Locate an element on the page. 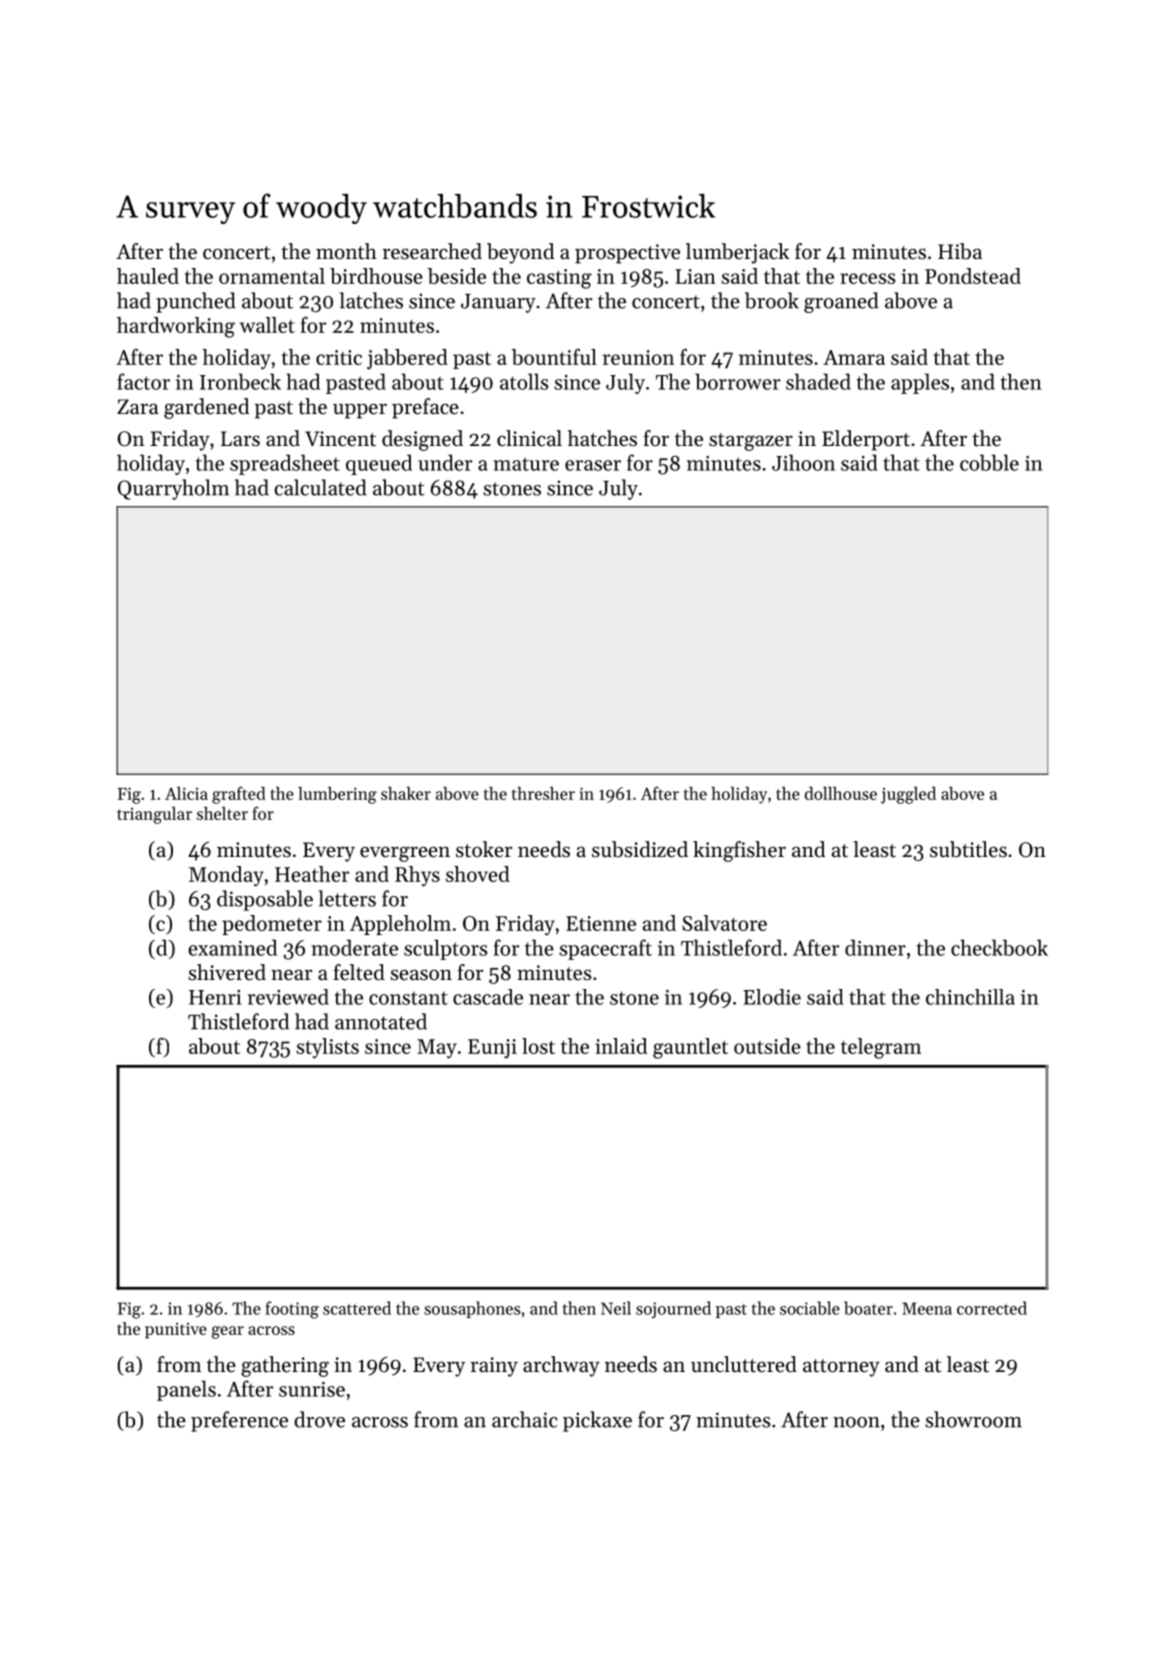  punitive is located at coordinates (176, 1331).
